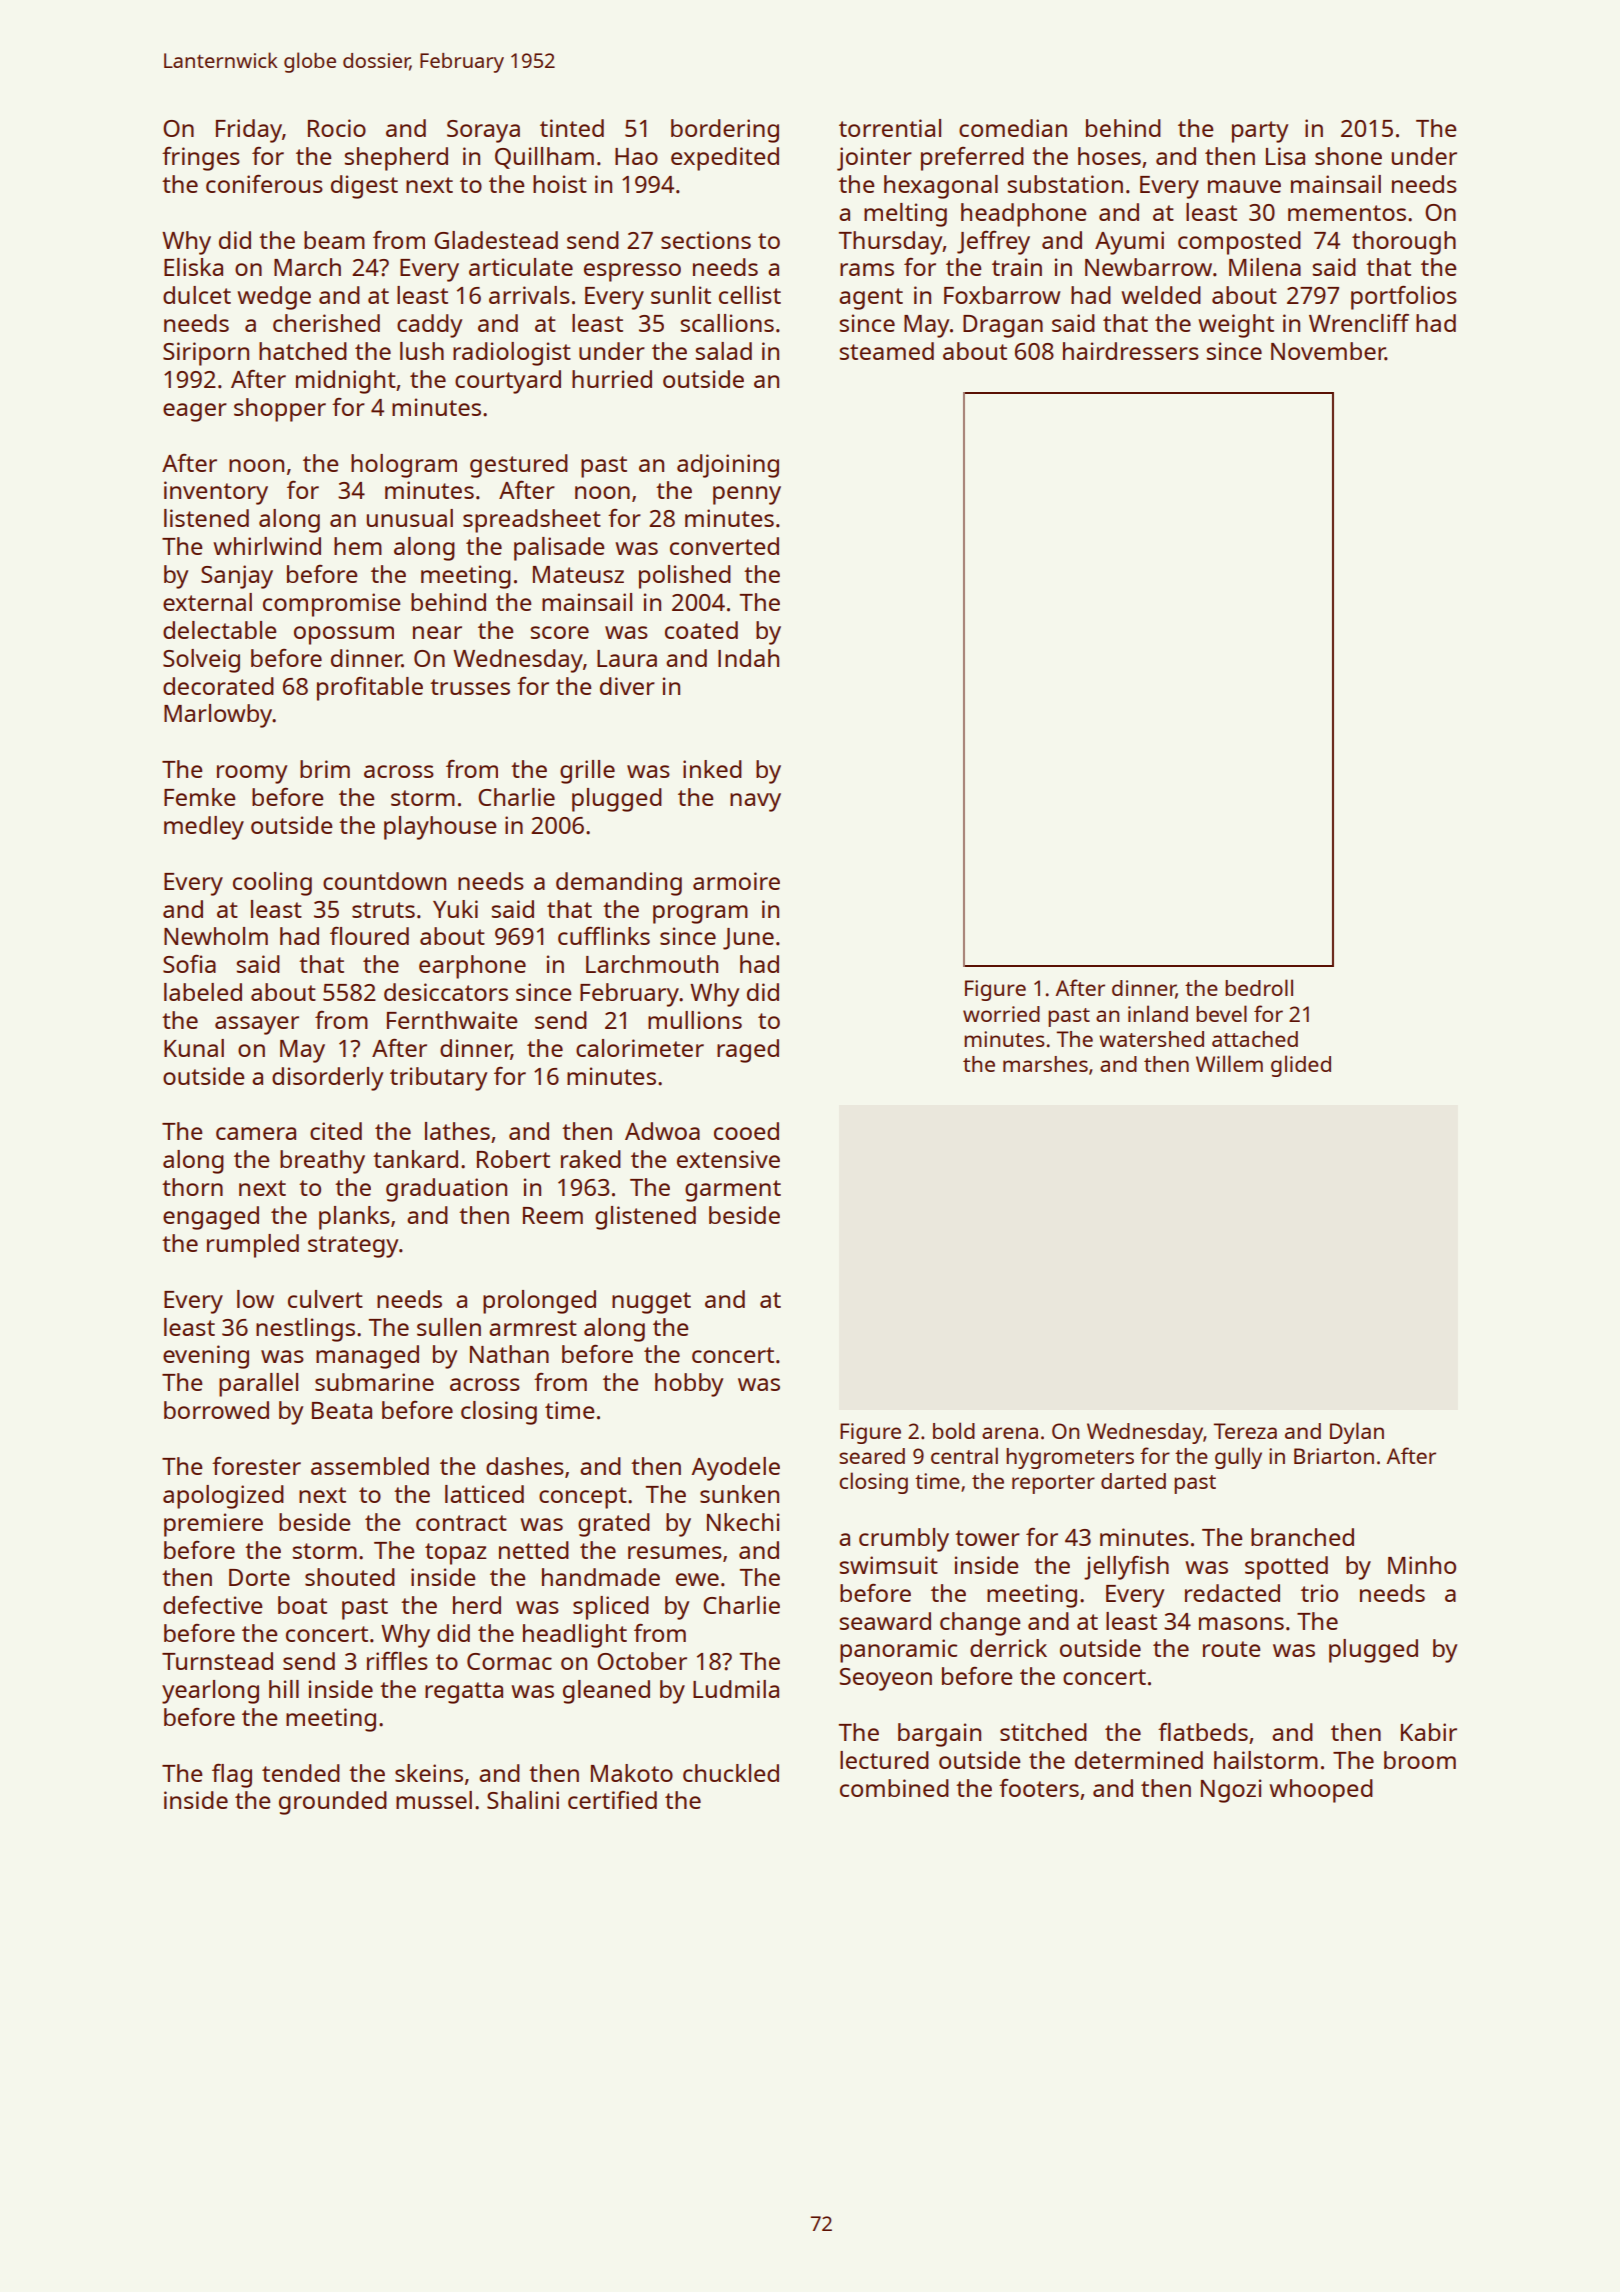  What do you see at coordinates (1301, 1066) in the screenshot?
I see `glided` at bounding box center [1301, 1066].
